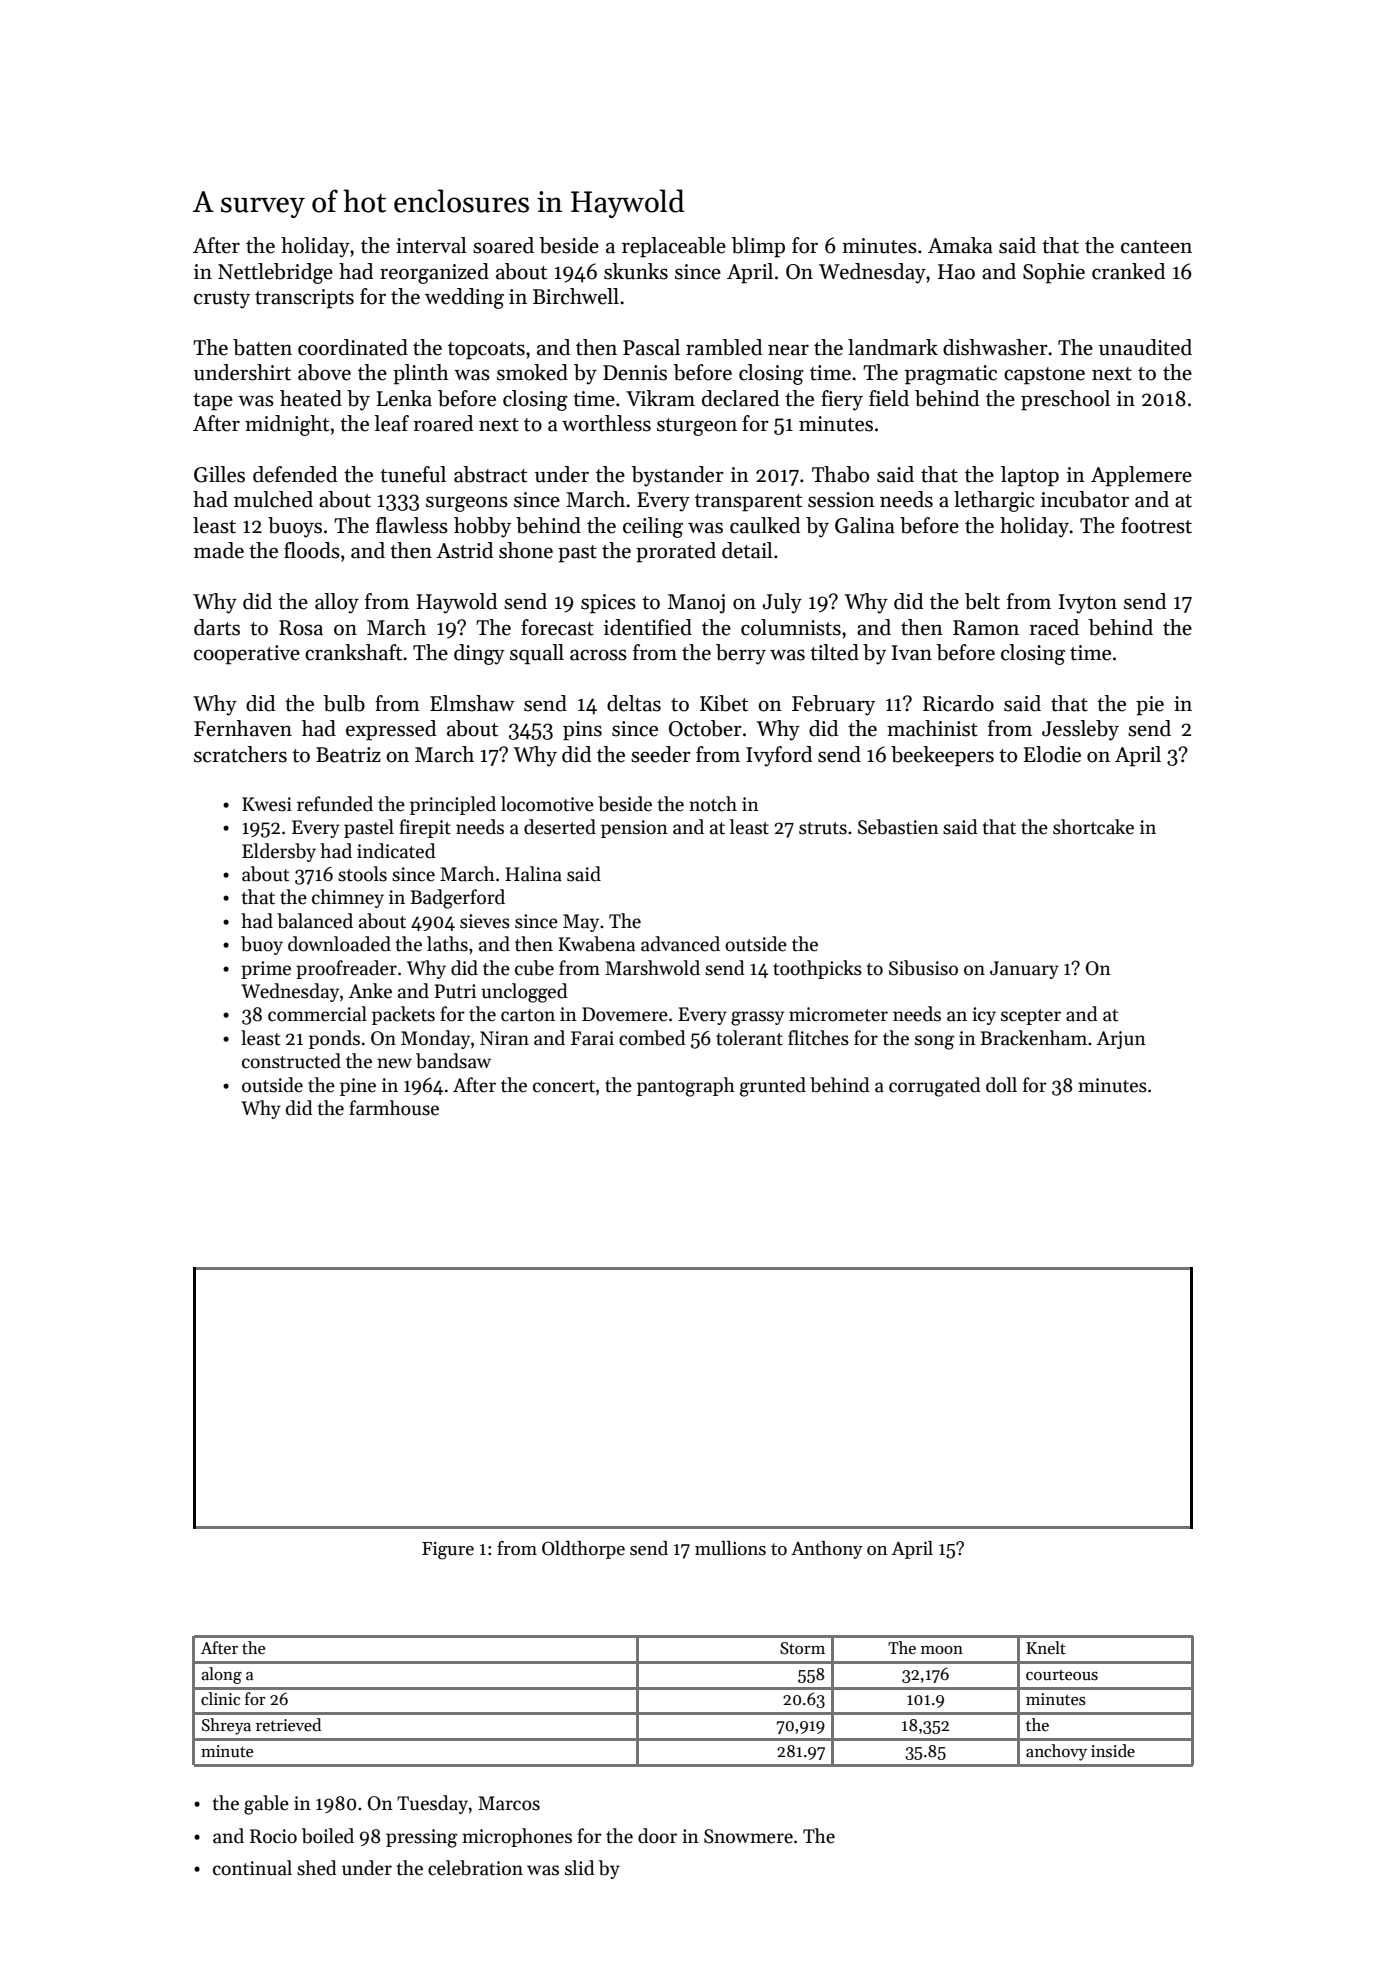  What do you see at coordinates (1093, 827) in the screenshot?
I see `shortcake` at bounding box center [1093, 827].
